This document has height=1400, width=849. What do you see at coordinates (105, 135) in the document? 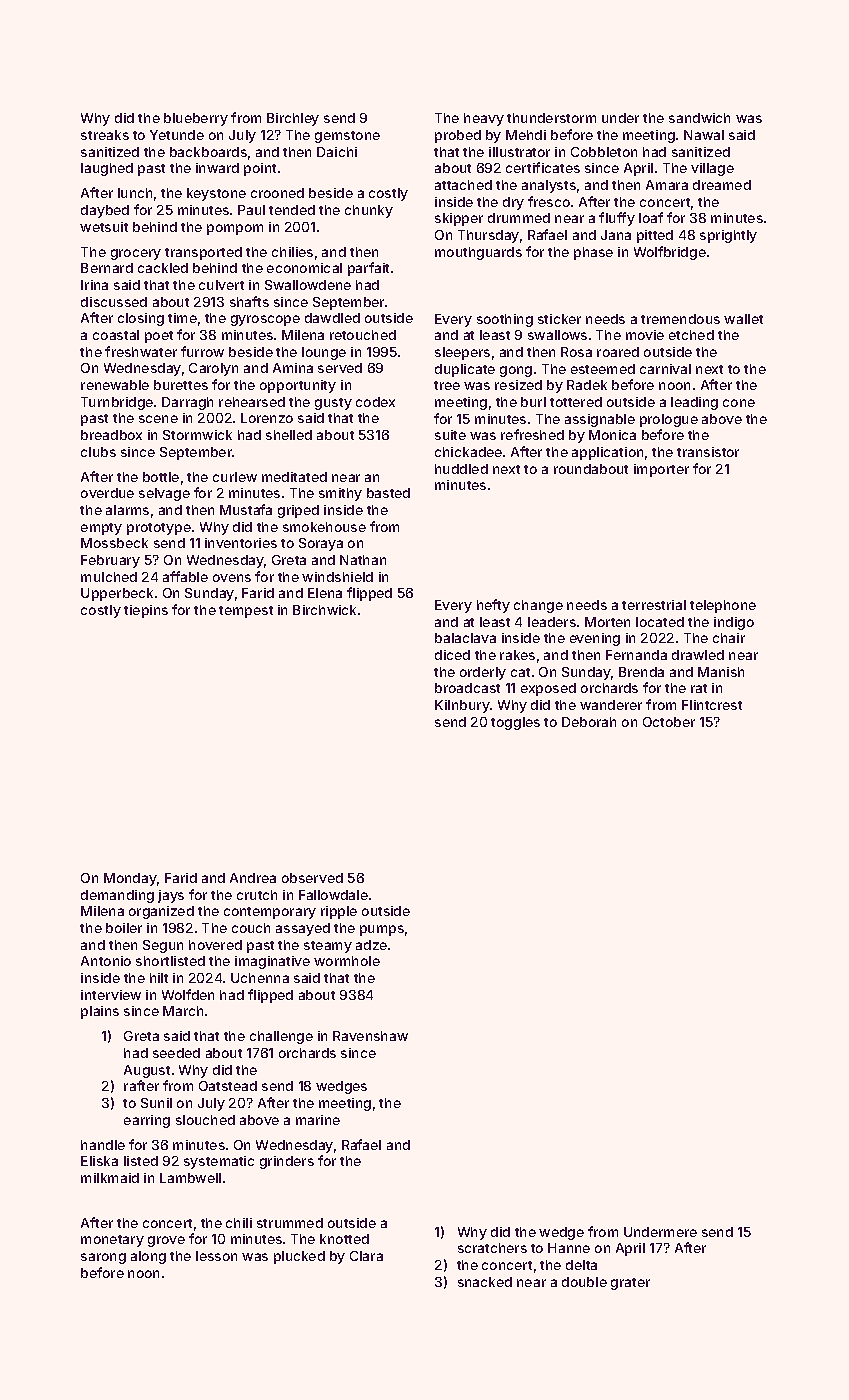
I see `streaks` at bounding box center [105, 135].
